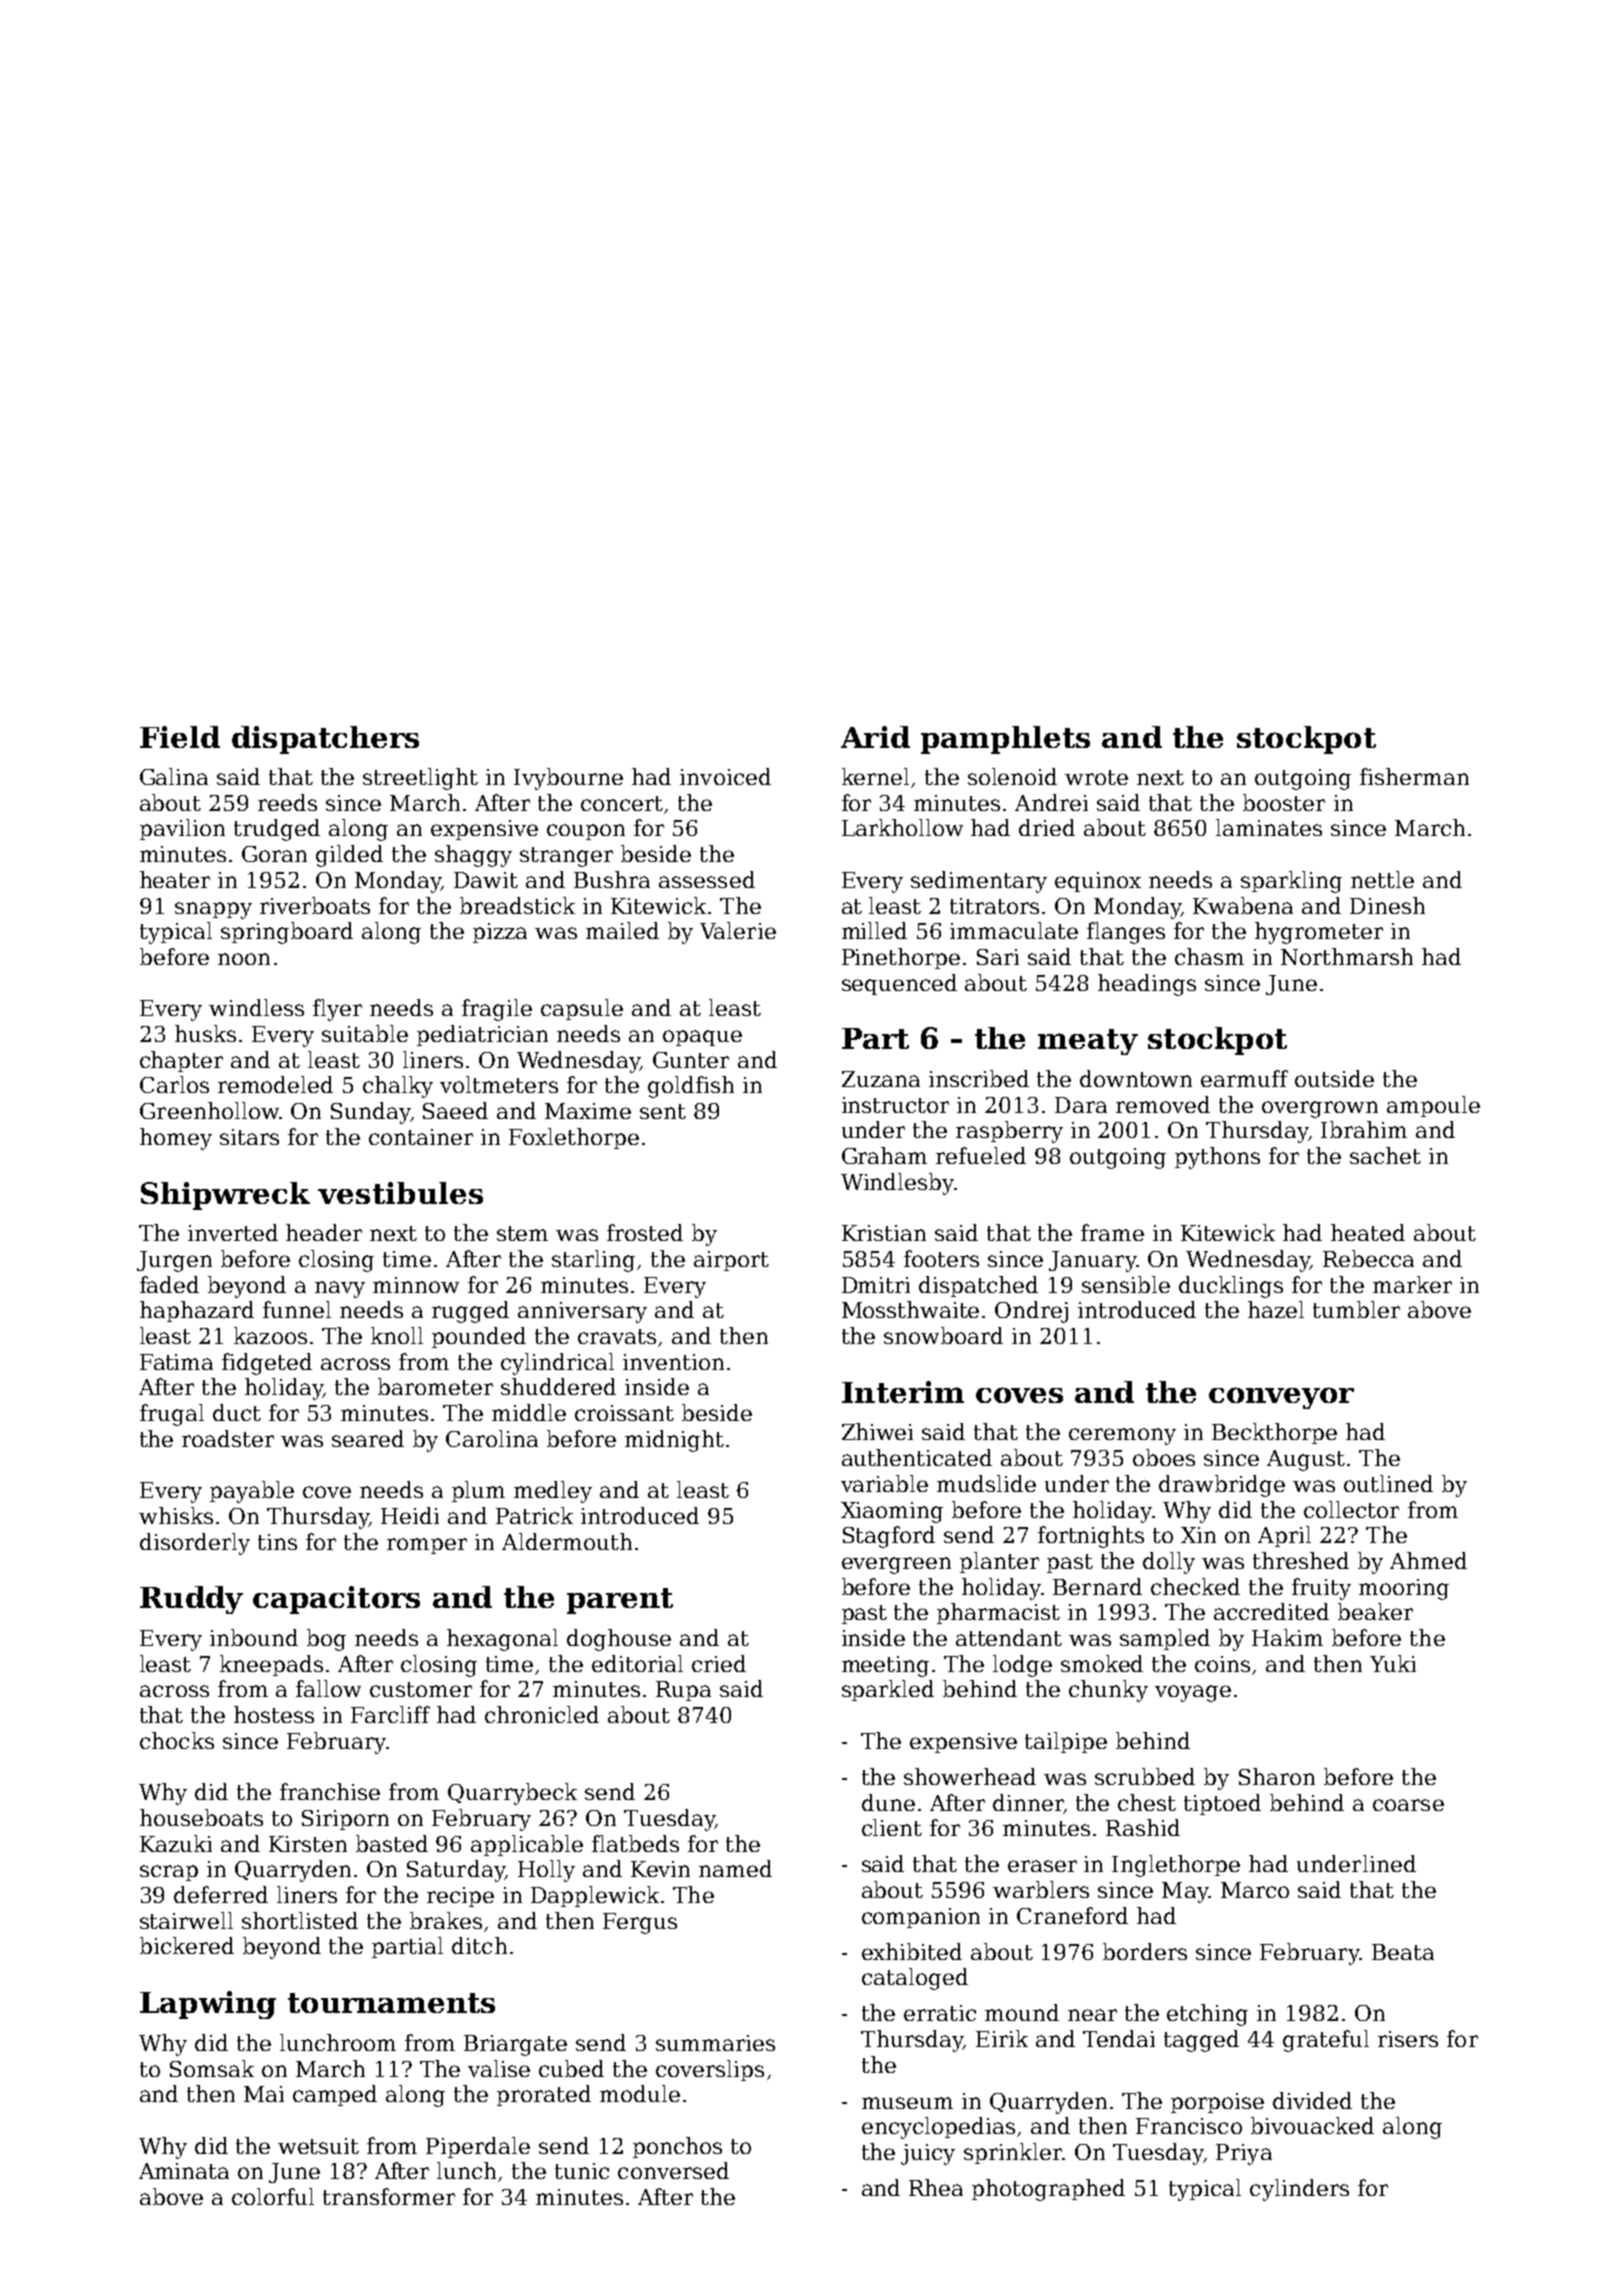  I want to click on companion, so click(921, 1918).
